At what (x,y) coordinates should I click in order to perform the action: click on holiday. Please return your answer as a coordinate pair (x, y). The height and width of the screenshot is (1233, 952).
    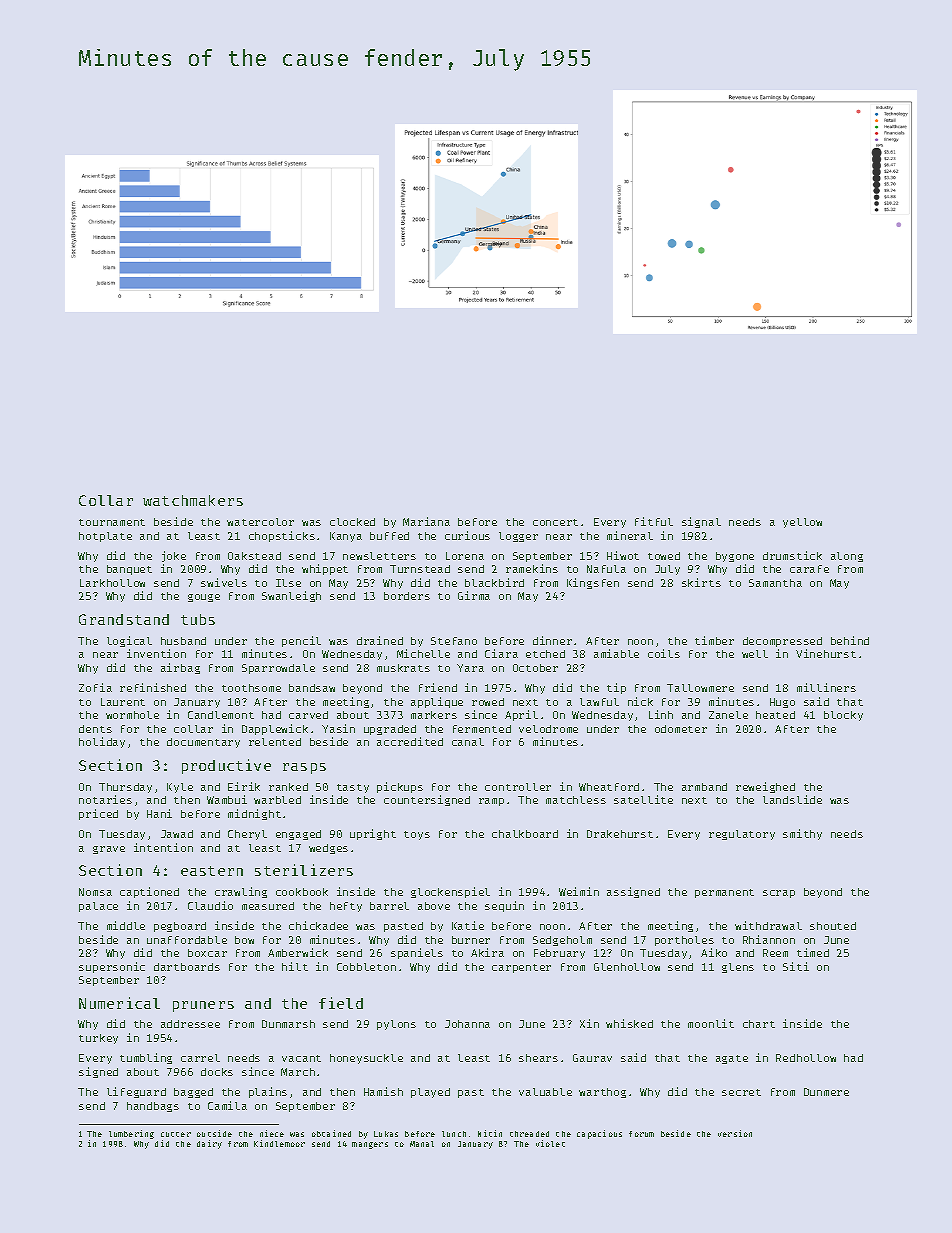
    Looking at the image, I should click on (102, 742).
